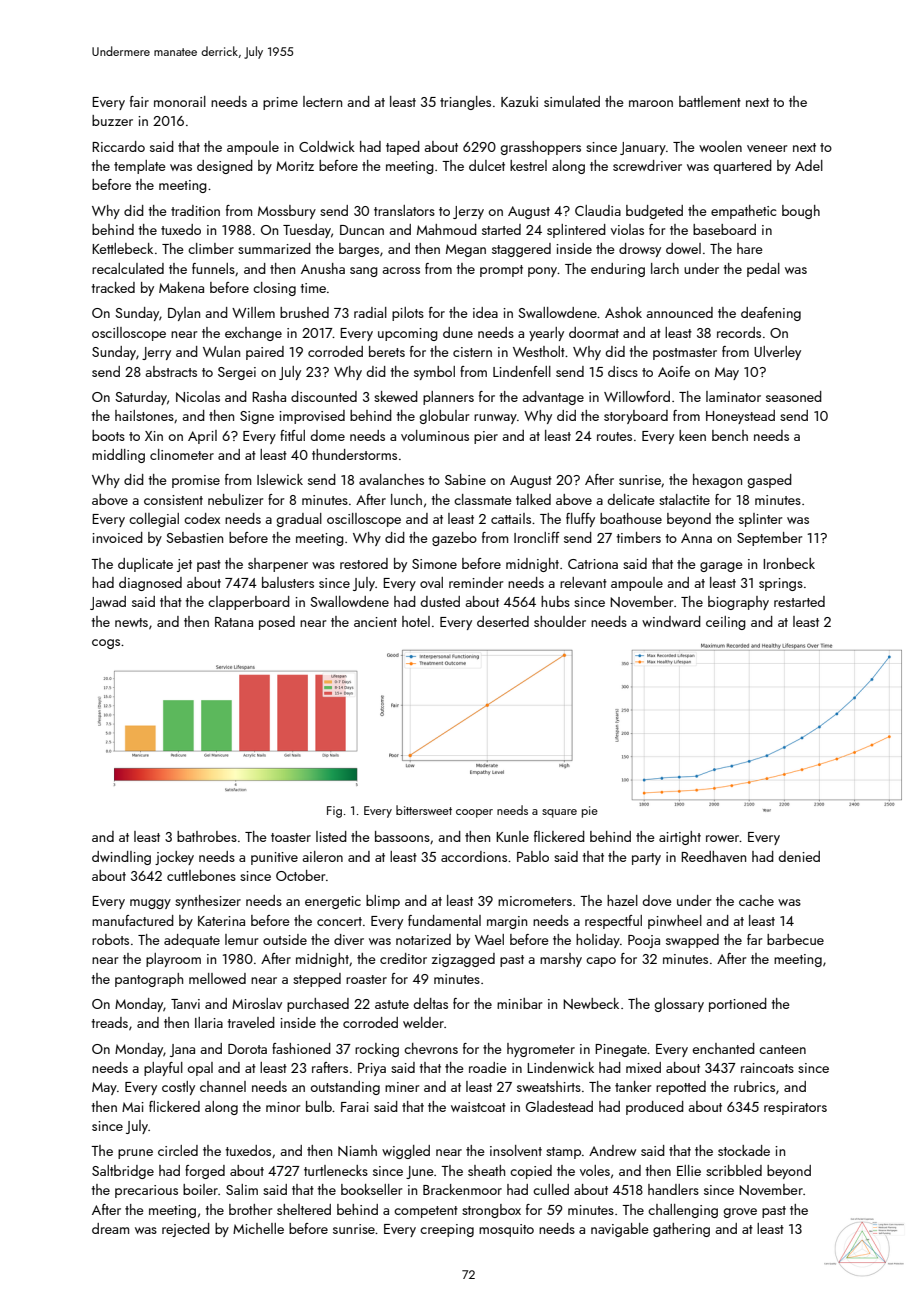  I want to click on prime, so click(280, 103).
